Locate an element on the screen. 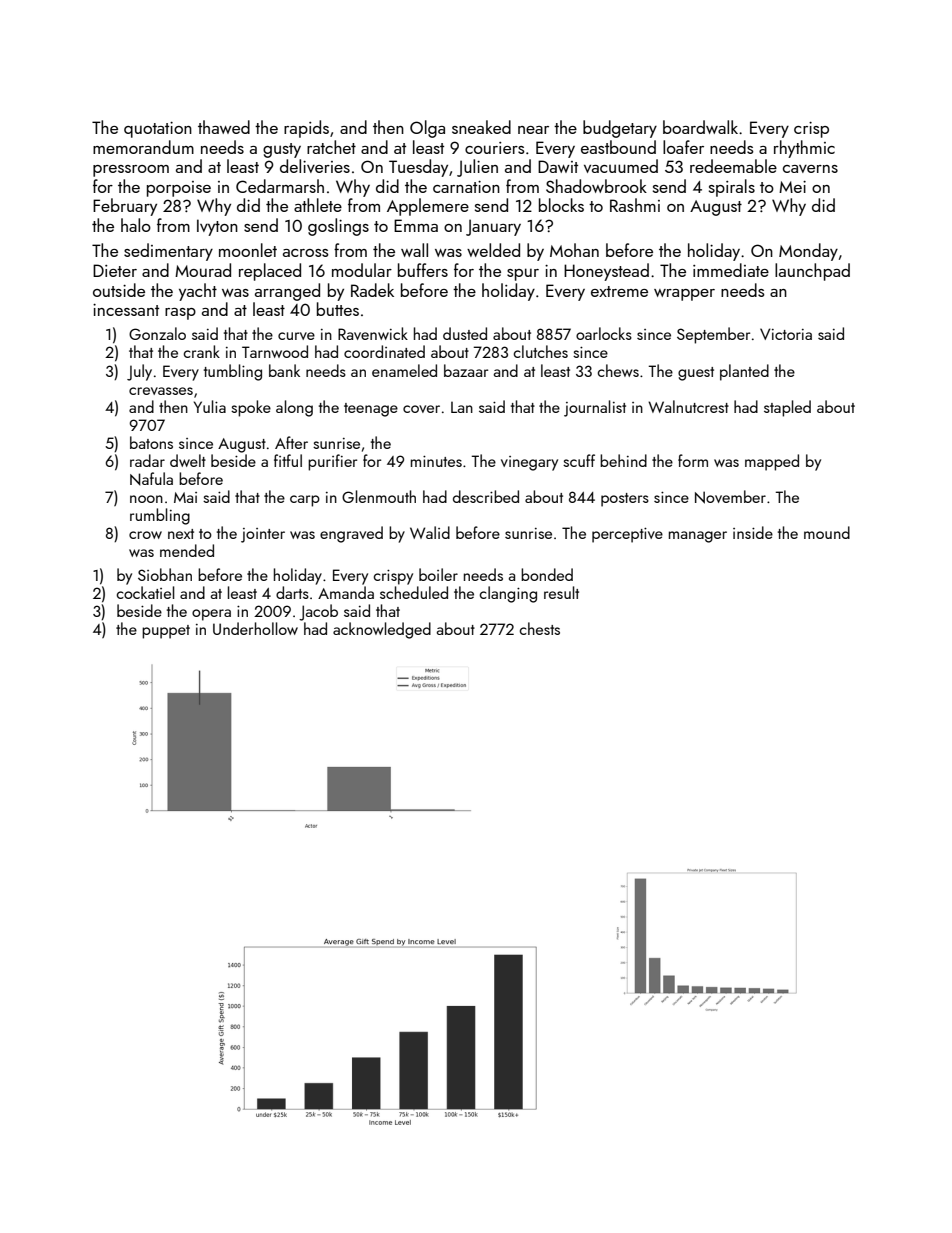 Image resolution: width=952 pixels, height=1233 pixels. moonlet is located at coordinates (248, 250).
